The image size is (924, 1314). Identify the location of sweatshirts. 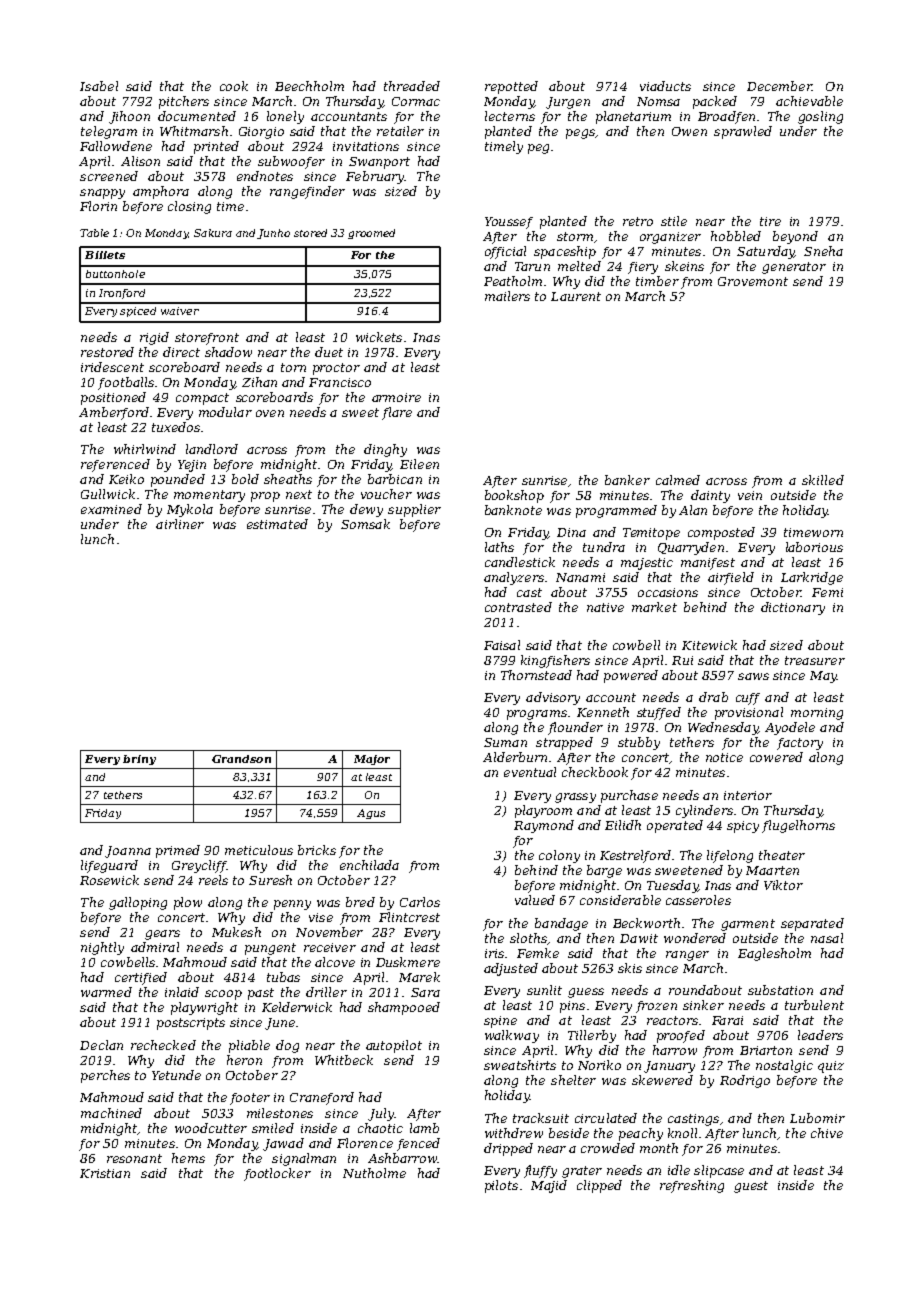
(520, 1065).
